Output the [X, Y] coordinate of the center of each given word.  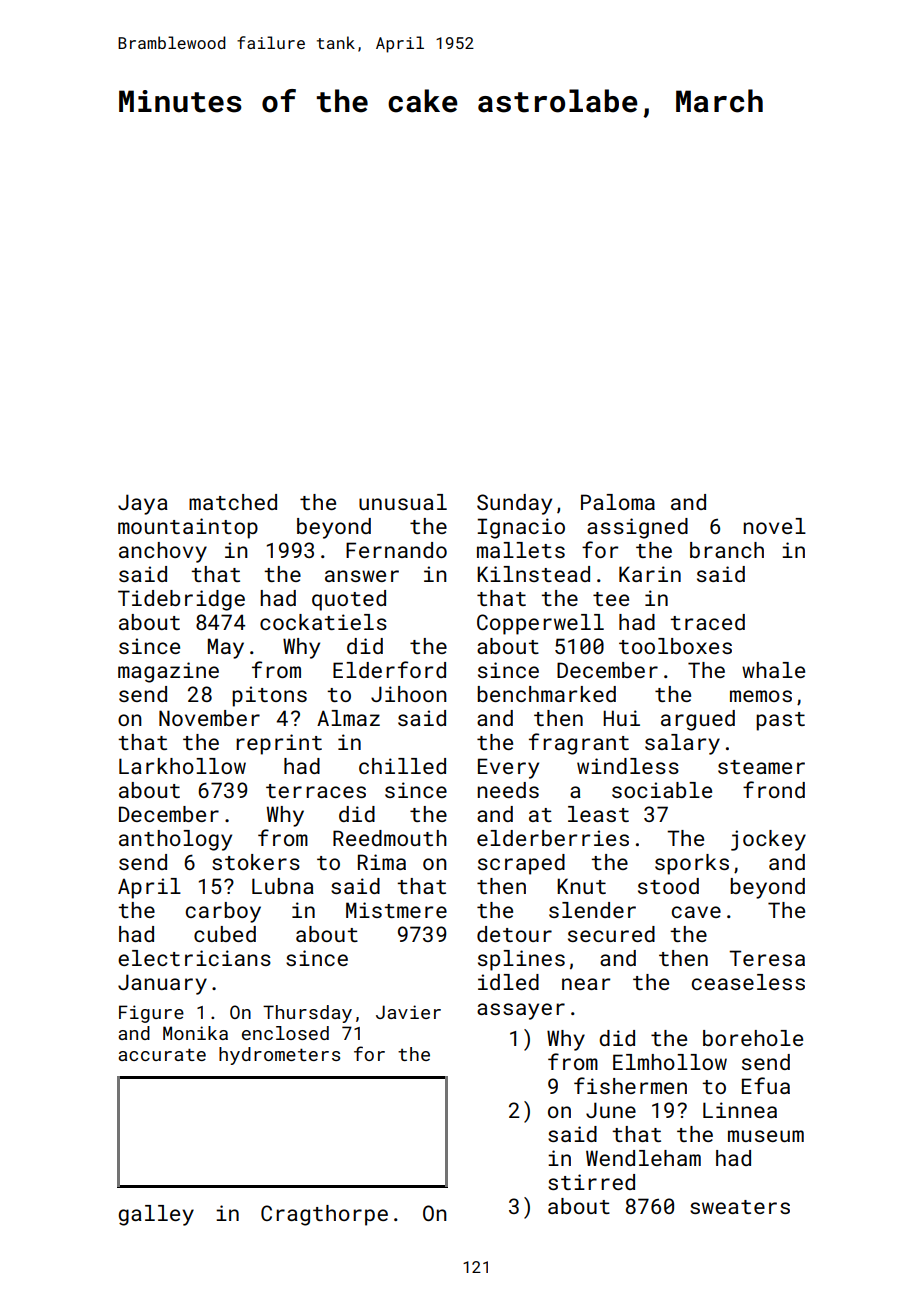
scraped [521, 864]
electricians [194, 958]
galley [156, 1215]
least [598, 814]
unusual [403, 502]
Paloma [618, 502]
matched [233, 502]
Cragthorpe [324, 1215]
